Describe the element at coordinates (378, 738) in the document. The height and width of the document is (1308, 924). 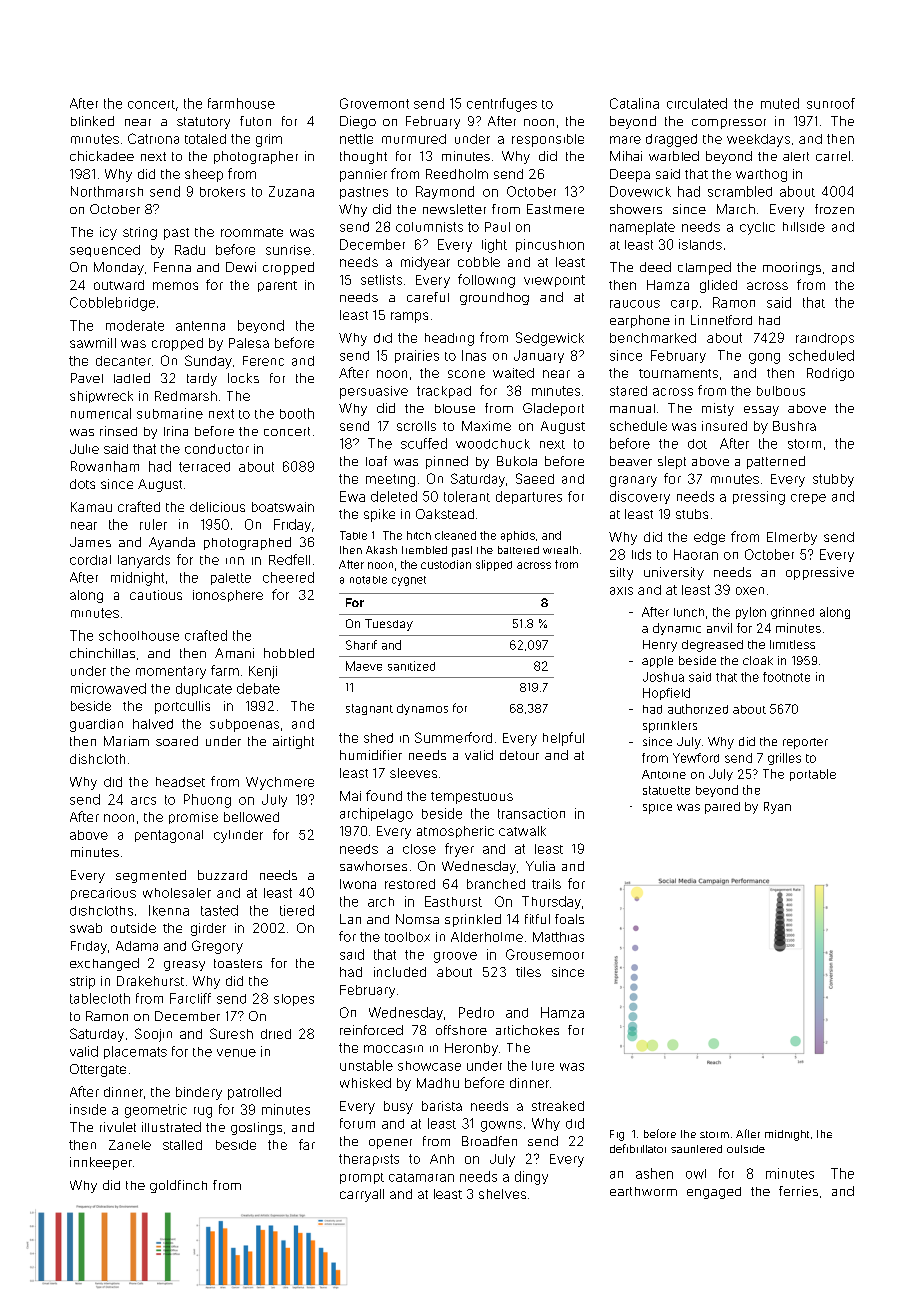
I see `shed` at that location.
